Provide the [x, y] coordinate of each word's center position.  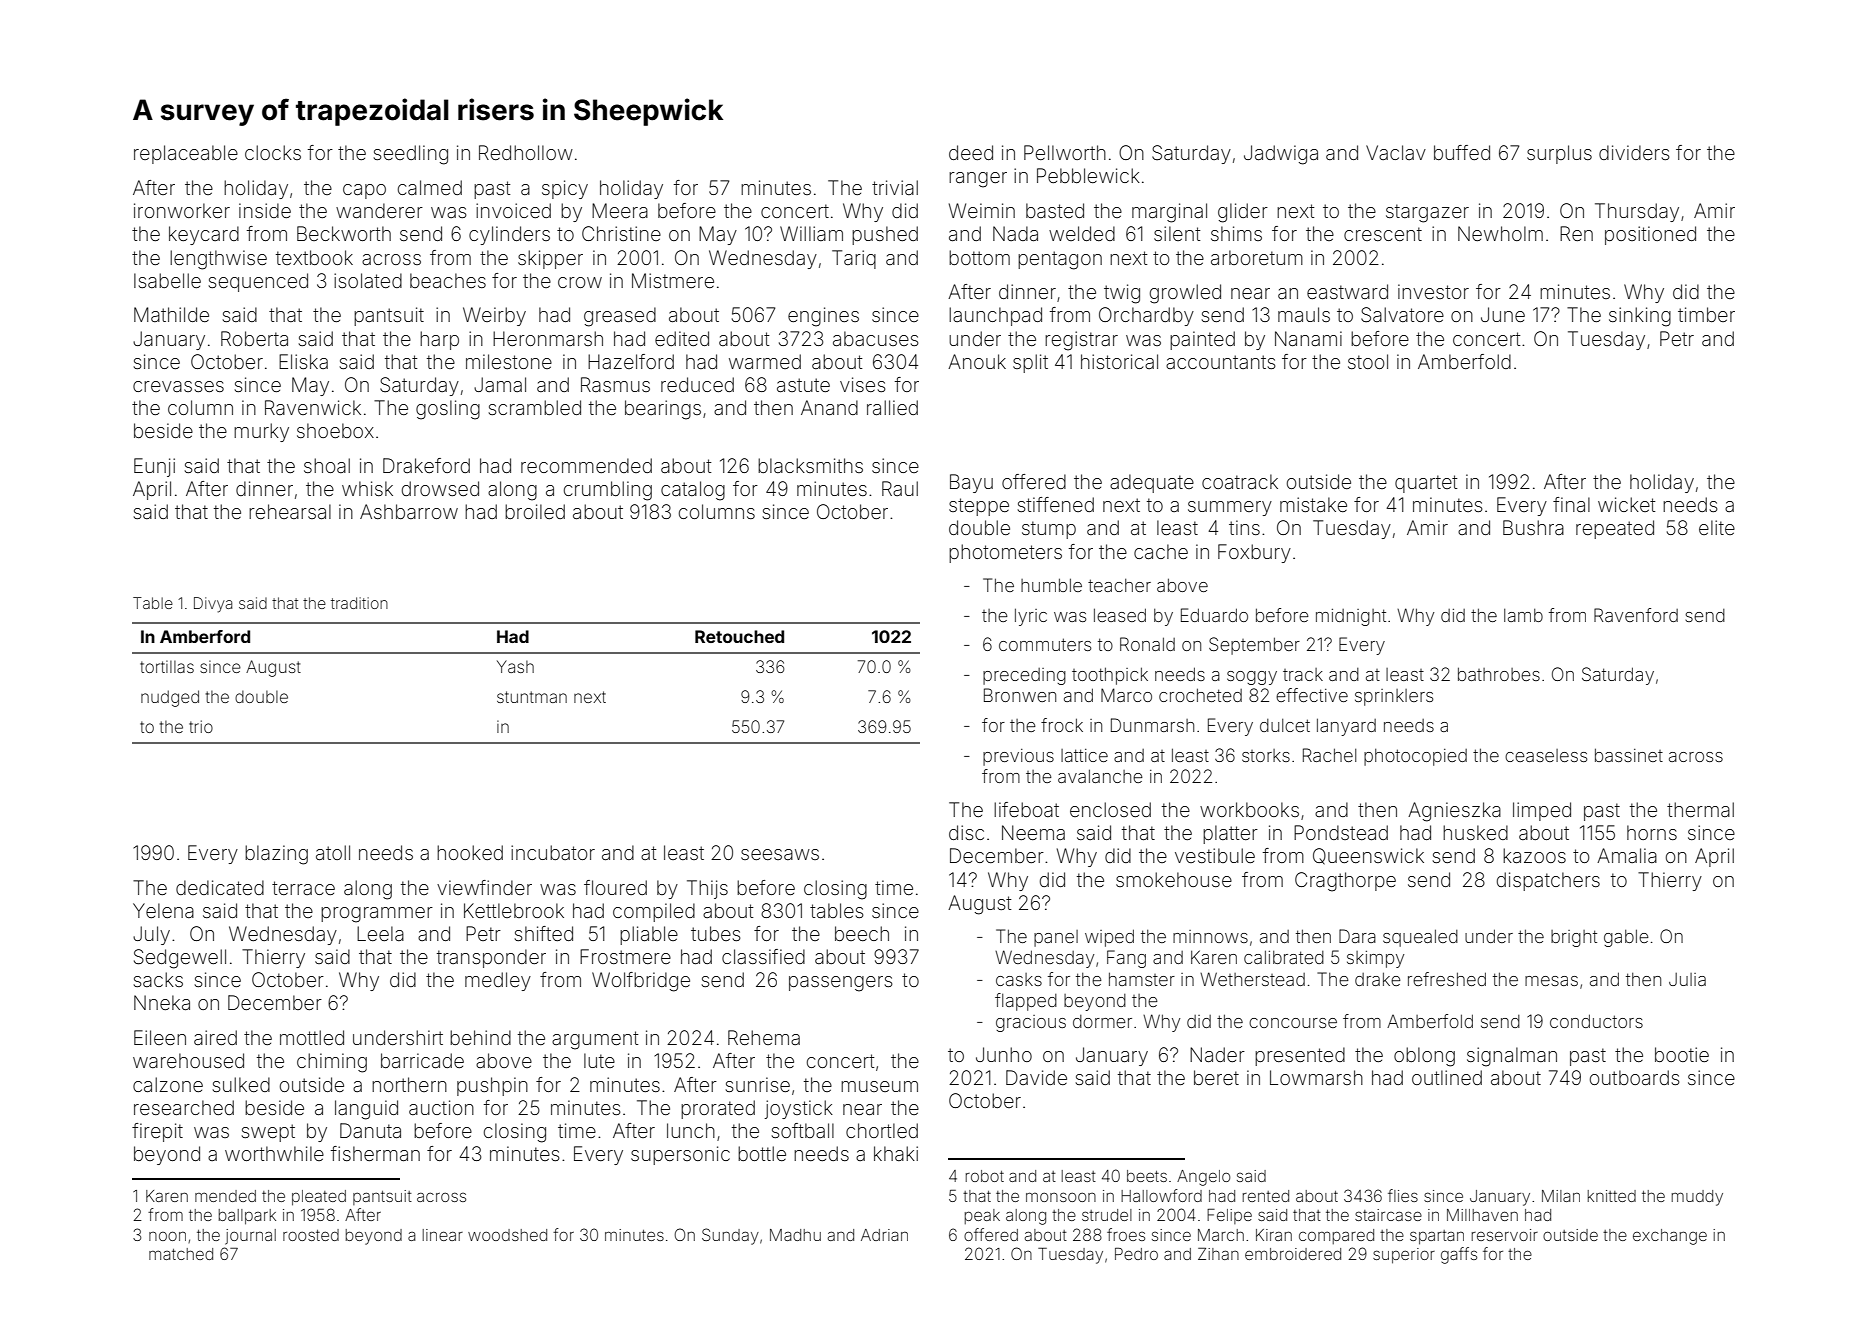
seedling [411, 155]
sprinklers [1394, 697]
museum [879, 1086]
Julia [1687, 979]
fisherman [375, 1153]
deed [971, 152]
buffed [1462, 152]
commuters [1045, 644]
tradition [359, 603]
